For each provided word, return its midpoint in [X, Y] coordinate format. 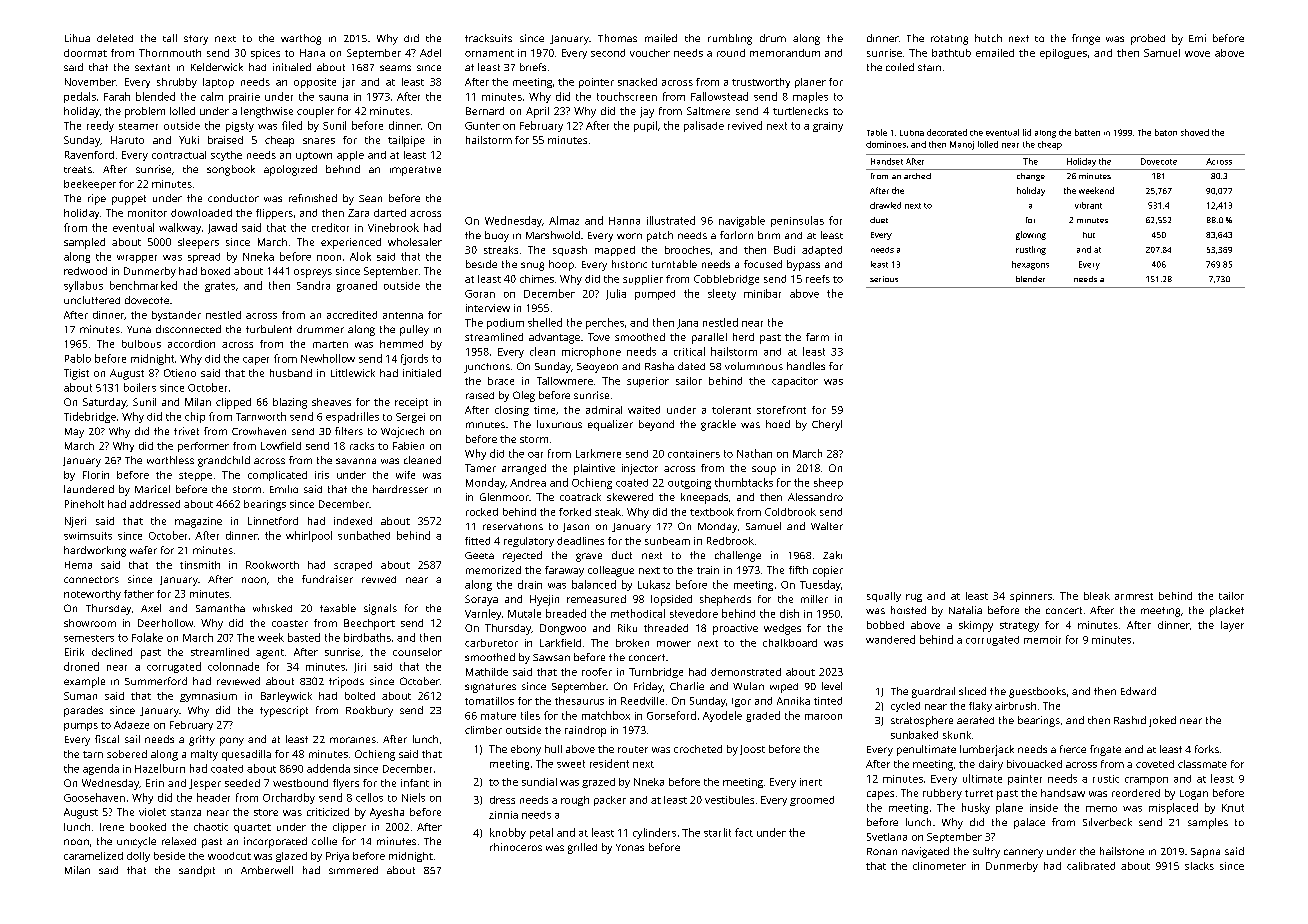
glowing [1031, 235]
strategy [1019, 627]
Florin [96, 475]
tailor [1231, 596]
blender [1030, 279]
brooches [687, 250]
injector [640, 469]
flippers [274, 214]
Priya [337, 857]
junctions [487, 368]
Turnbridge [656, 673]
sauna [333, 98]
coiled [900, 67]
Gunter [482, 126]
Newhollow [328, 358]
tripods [346, 682]
